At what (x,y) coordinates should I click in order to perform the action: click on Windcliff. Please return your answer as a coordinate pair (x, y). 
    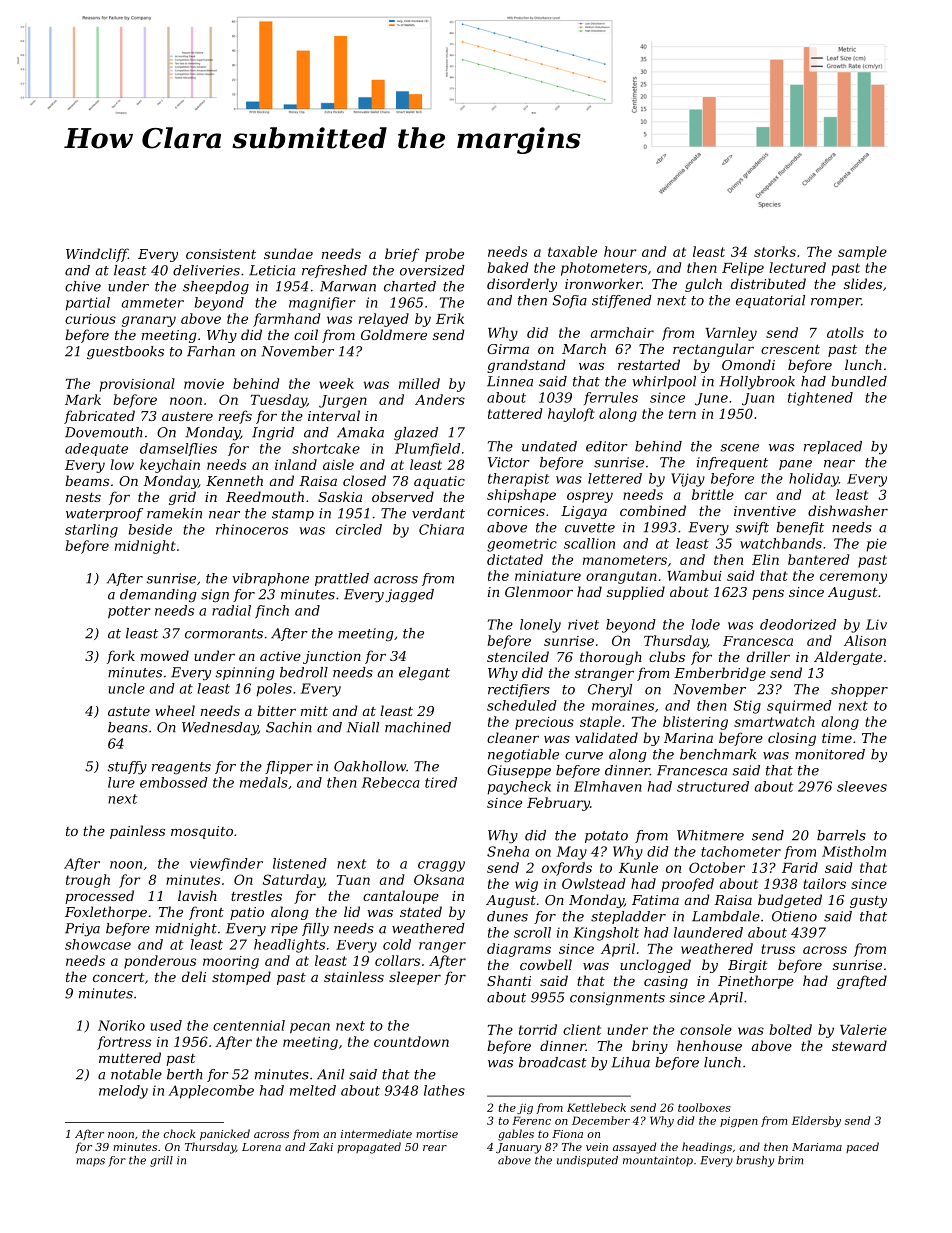
    Looking at the image, I should click on (97, 255).
